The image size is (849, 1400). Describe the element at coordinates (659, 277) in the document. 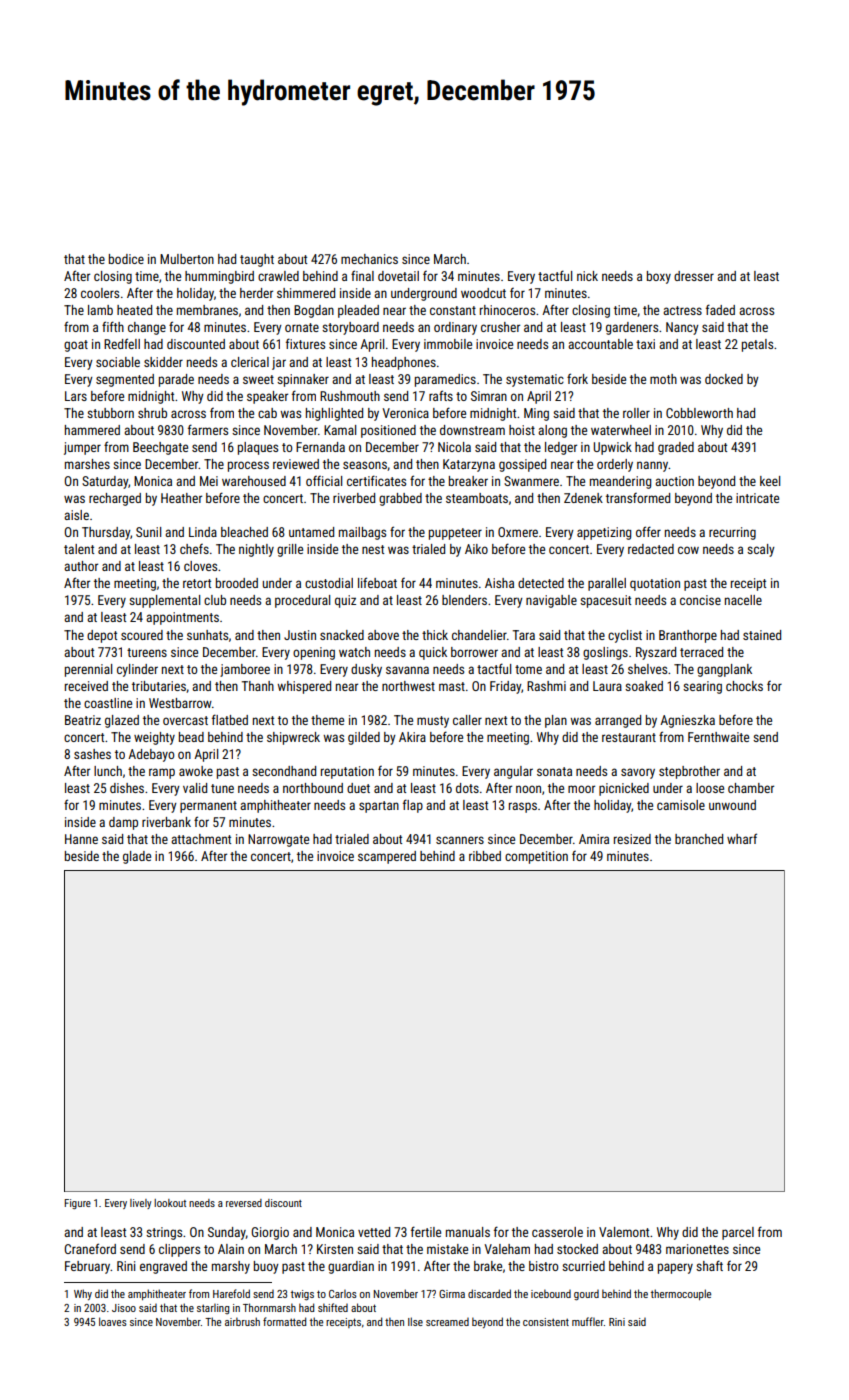

I see `boxy` at that location.
